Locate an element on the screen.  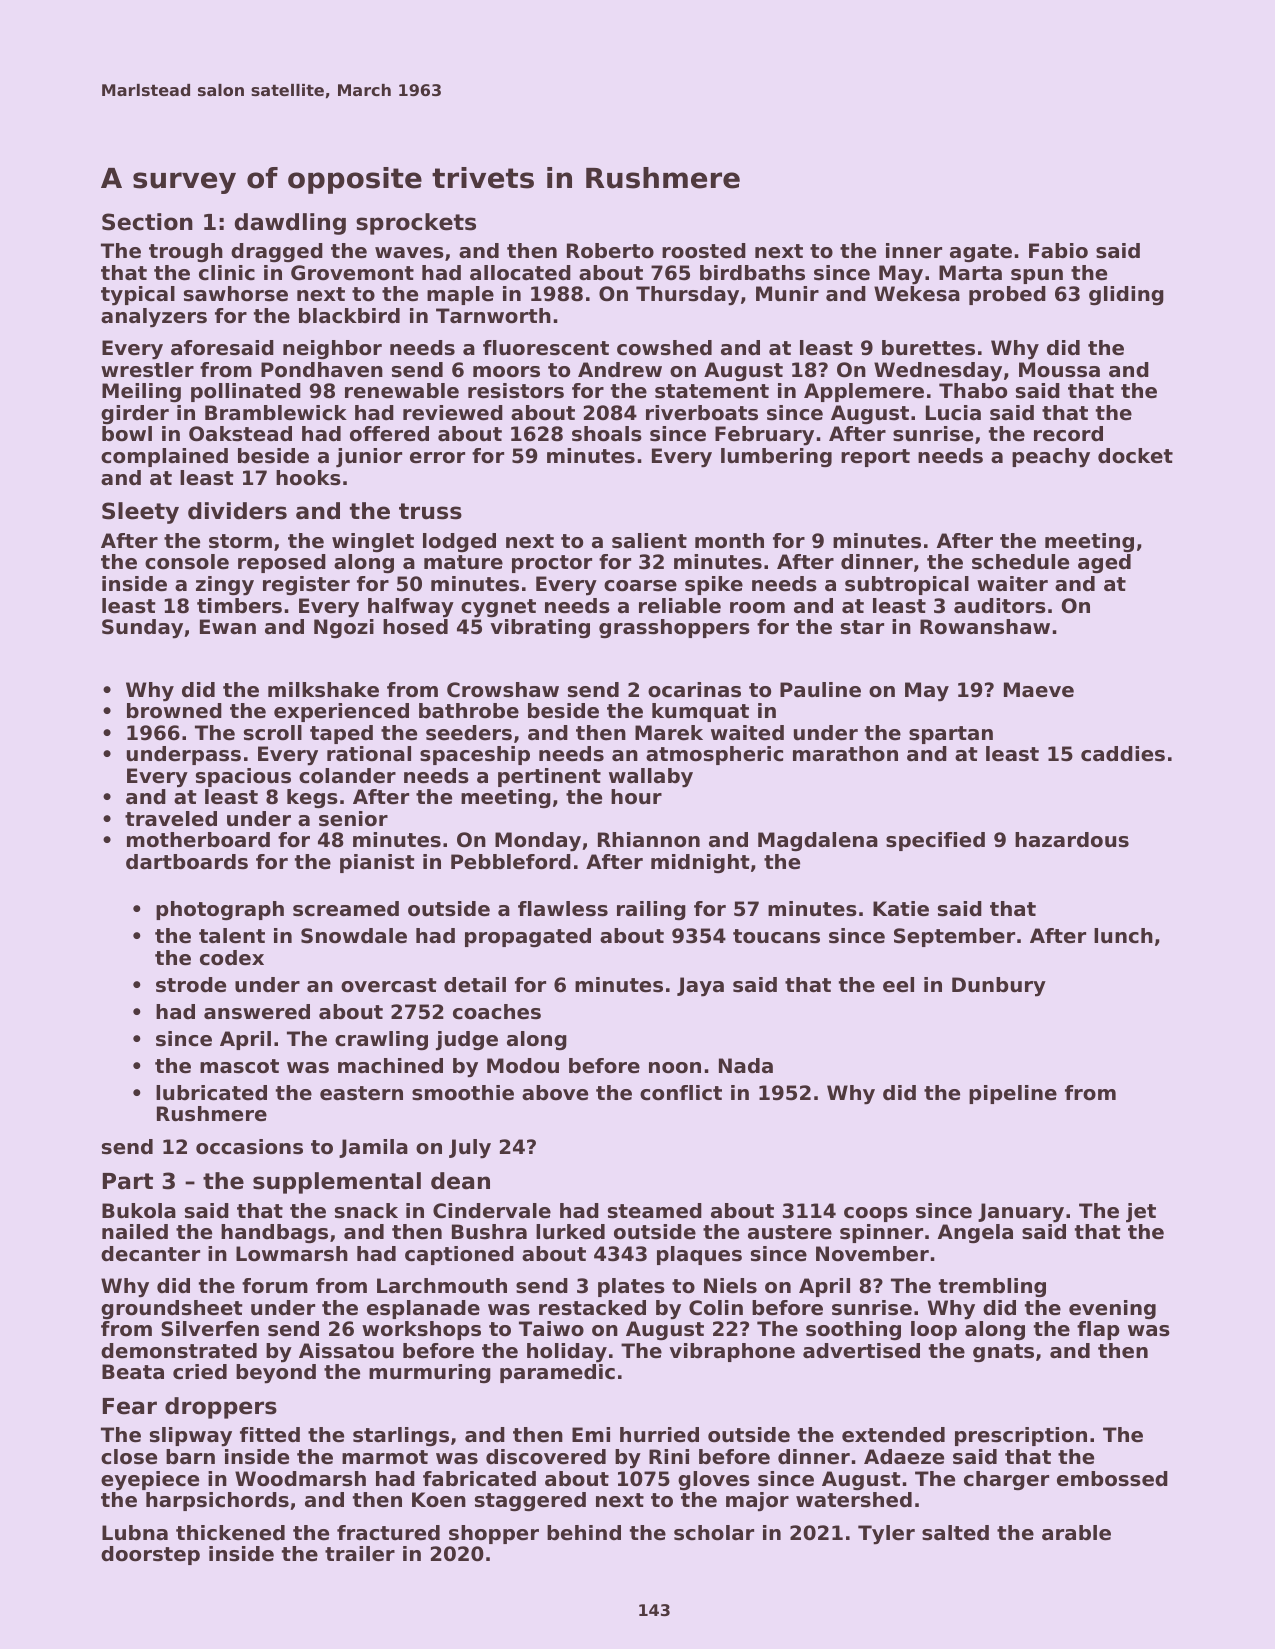
Taiwo is located at coordinates (551, 1329).
